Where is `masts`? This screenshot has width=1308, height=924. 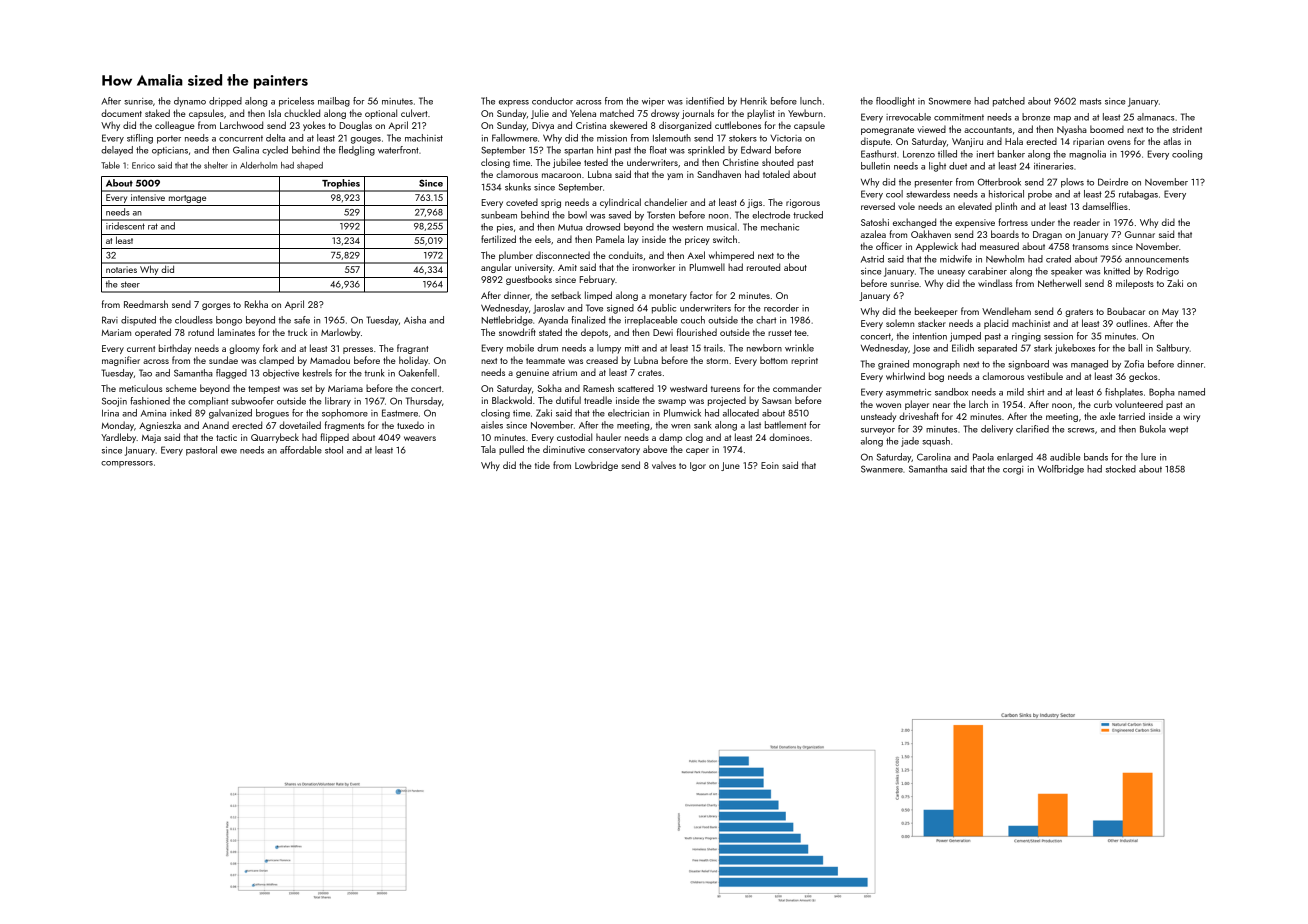 masts is located at coordinates (1090, 101).
